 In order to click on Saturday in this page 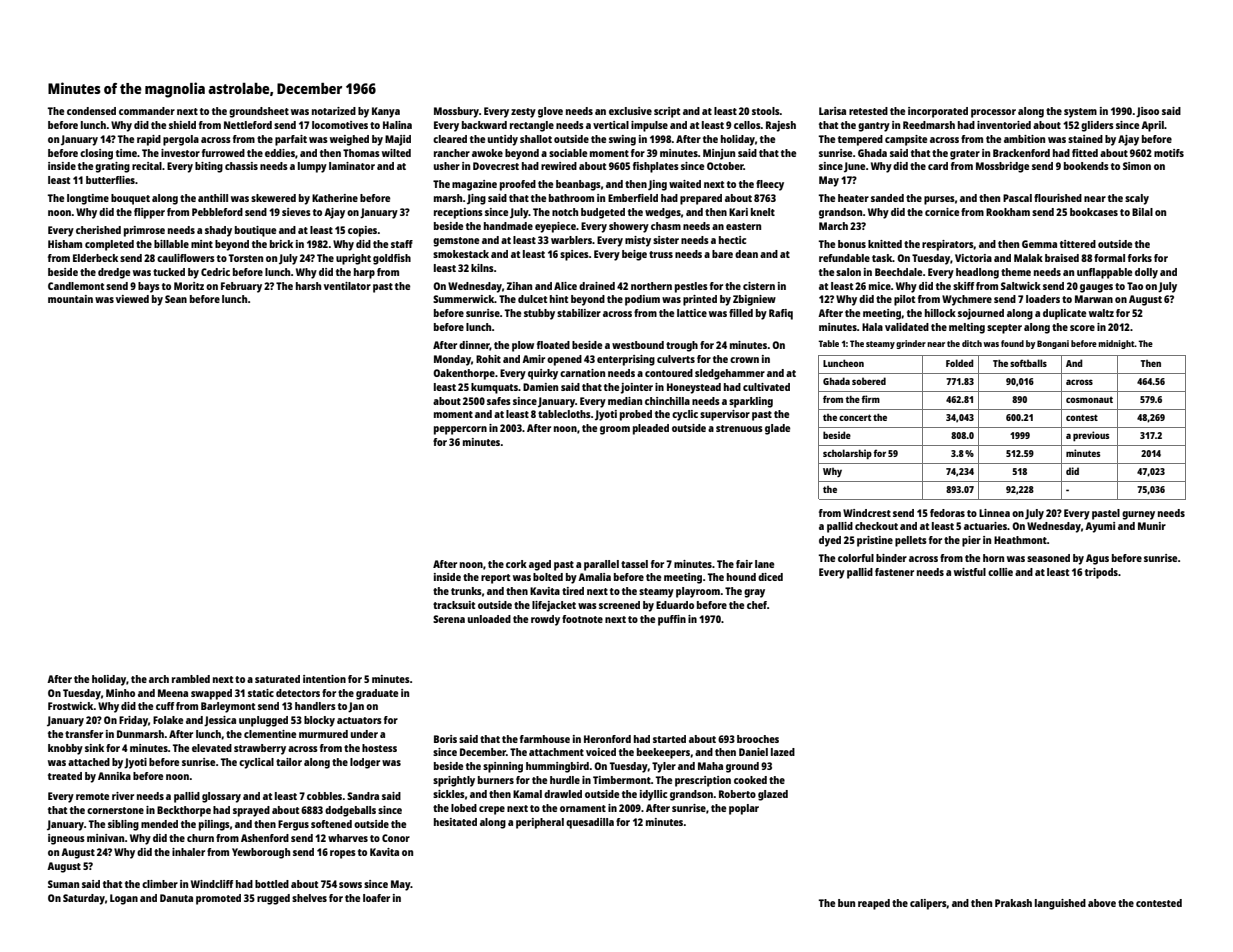, I will do `click(84, 899)`.
